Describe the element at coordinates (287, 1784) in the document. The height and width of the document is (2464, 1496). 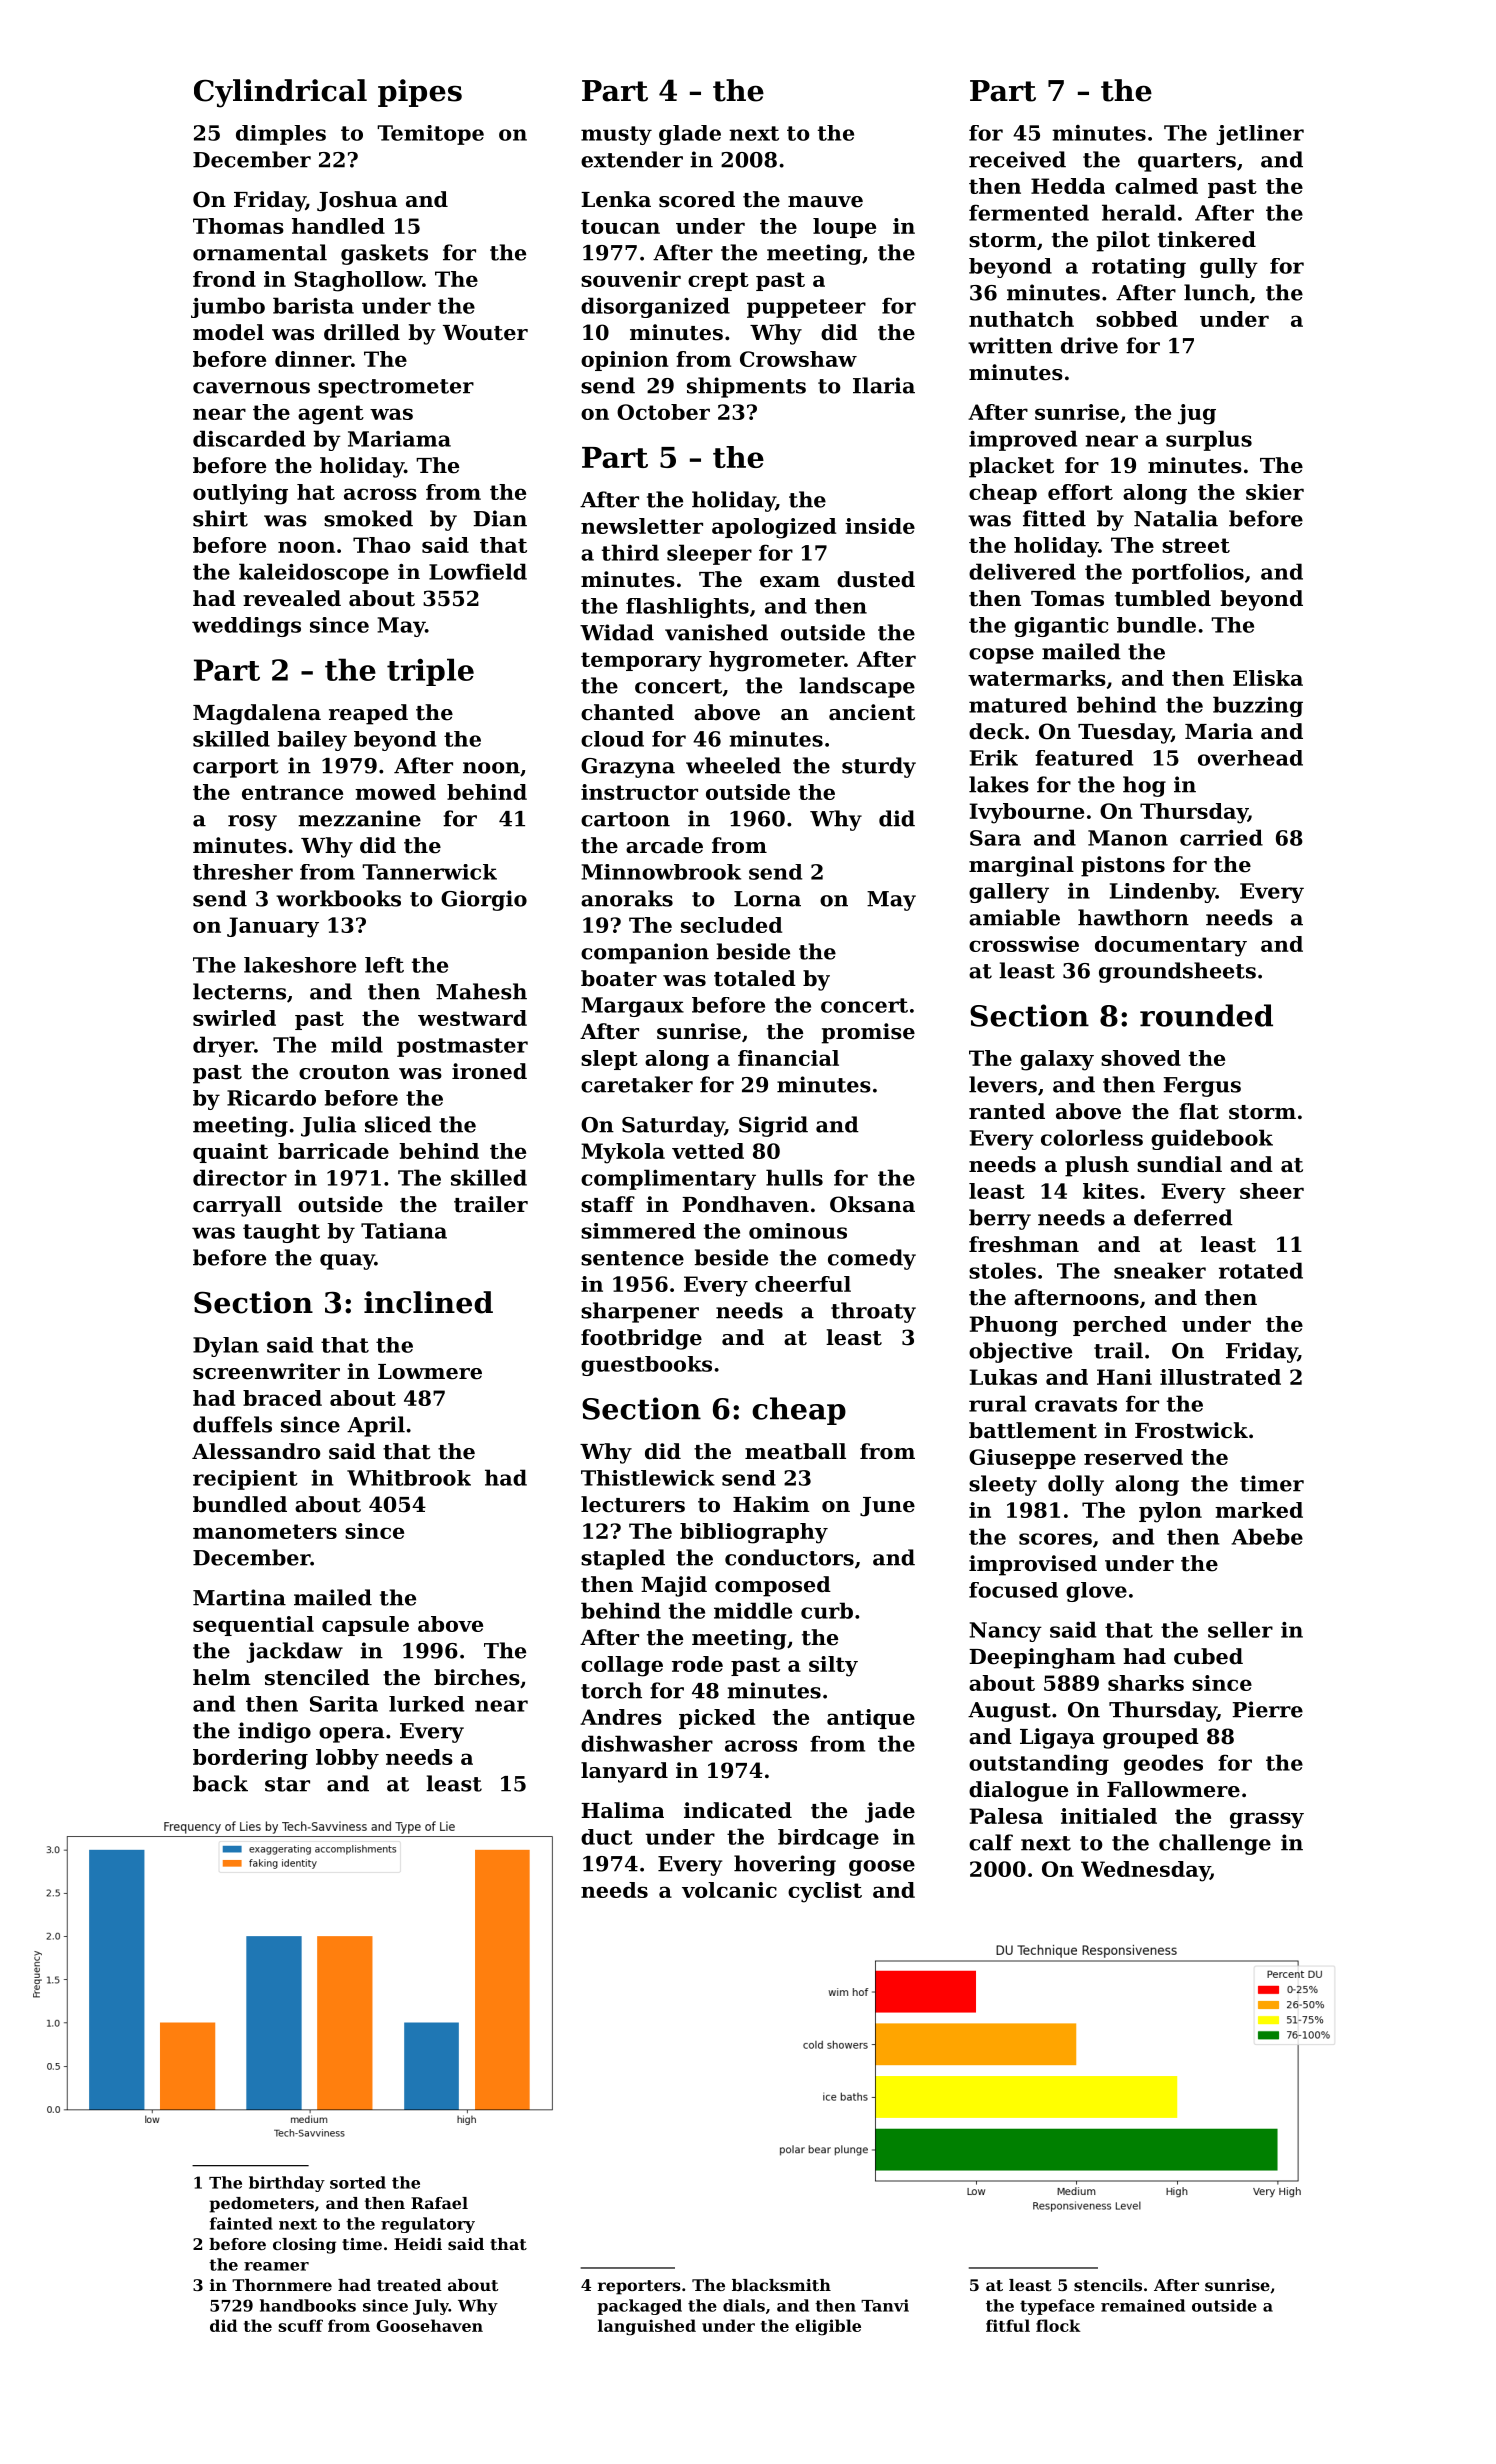
I see `star` at that location.
